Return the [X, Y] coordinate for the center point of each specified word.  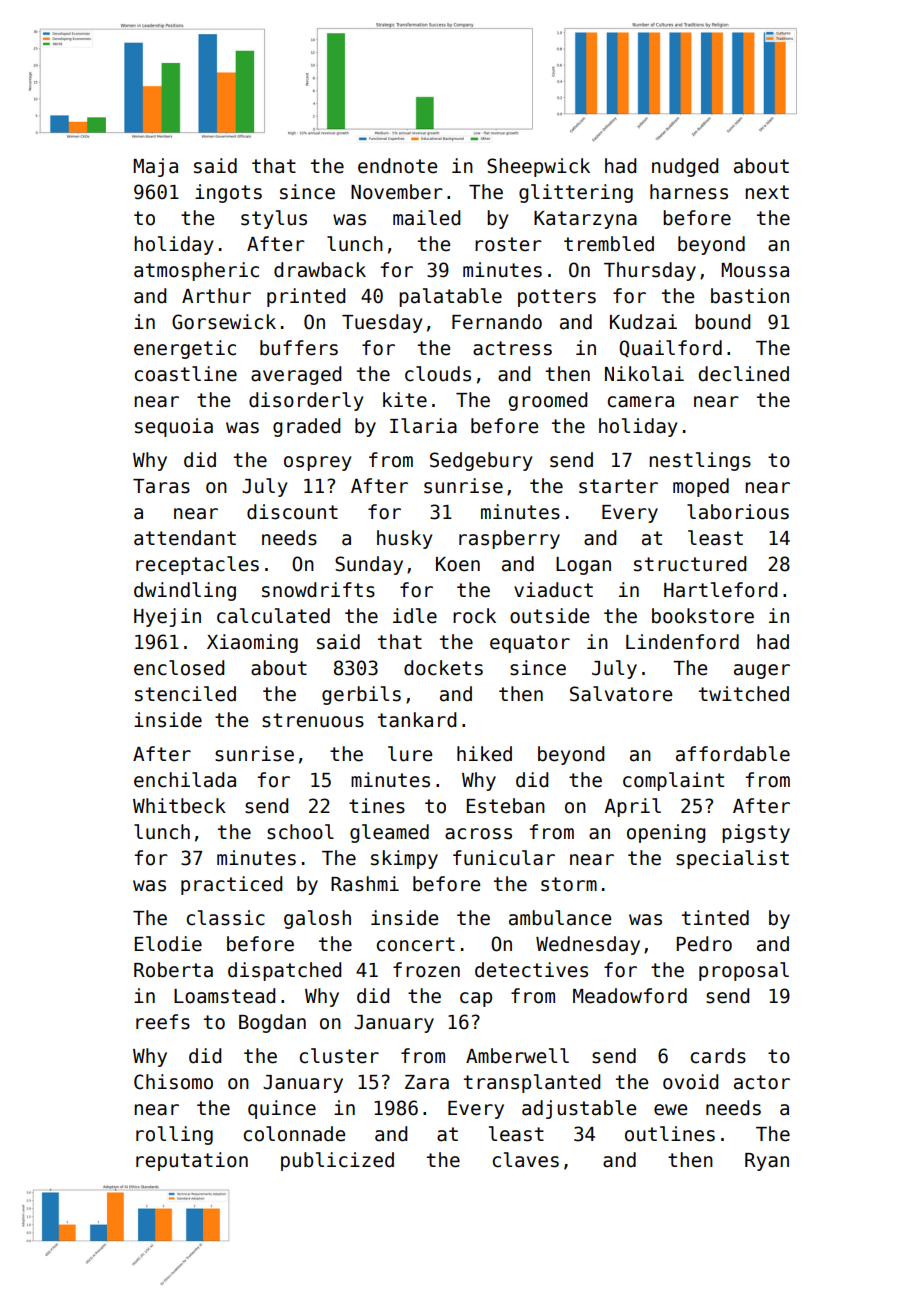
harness [689, 192]
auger [762, 671]
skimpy [404, 859]
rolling [174, 1135]
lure [410, 754]
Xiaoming [252, 643]
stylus [274, 219]
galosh [317, 919]
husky [404, 539]
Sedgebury [481, 461]
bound [722, 322]
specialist [732, 859]
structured [690, 564]
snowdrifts [318, 590]
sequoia [174, 427]
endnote [397, 166]
